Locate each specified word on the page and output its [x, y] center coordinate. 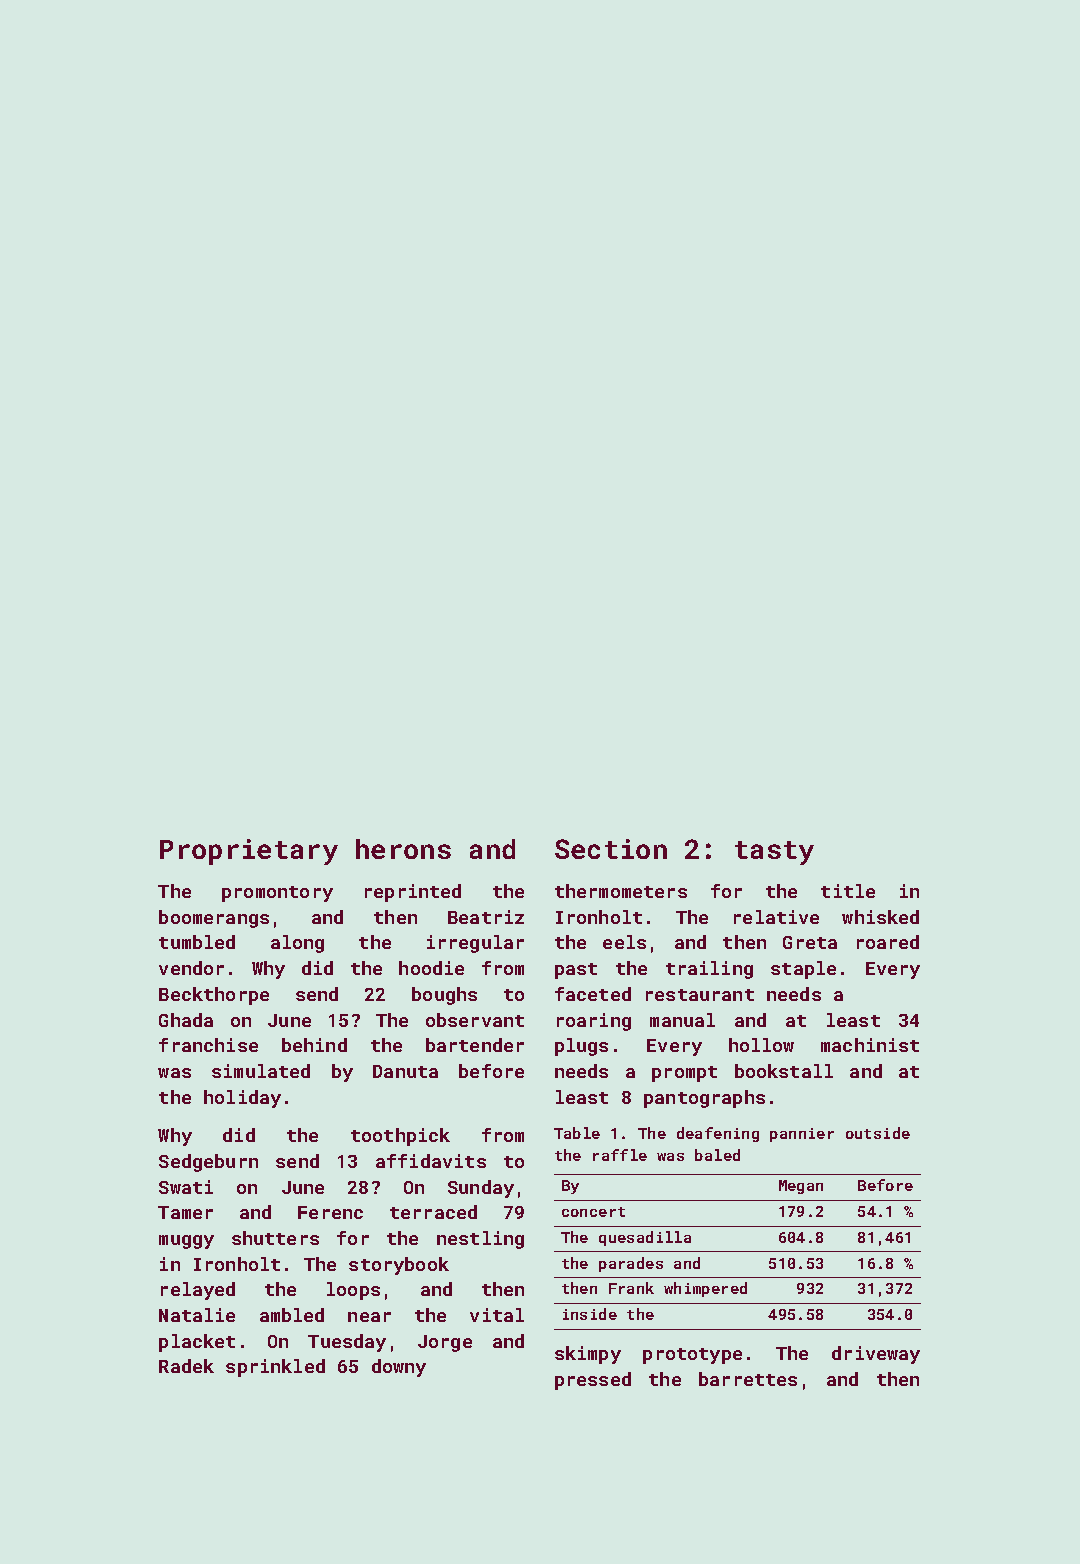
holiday [242, 1099]
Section [611, 849]
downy [399, 1368]
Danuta [405, 1071]
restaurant [700, 995]
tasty [774, 853]
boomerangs [214, 919]
